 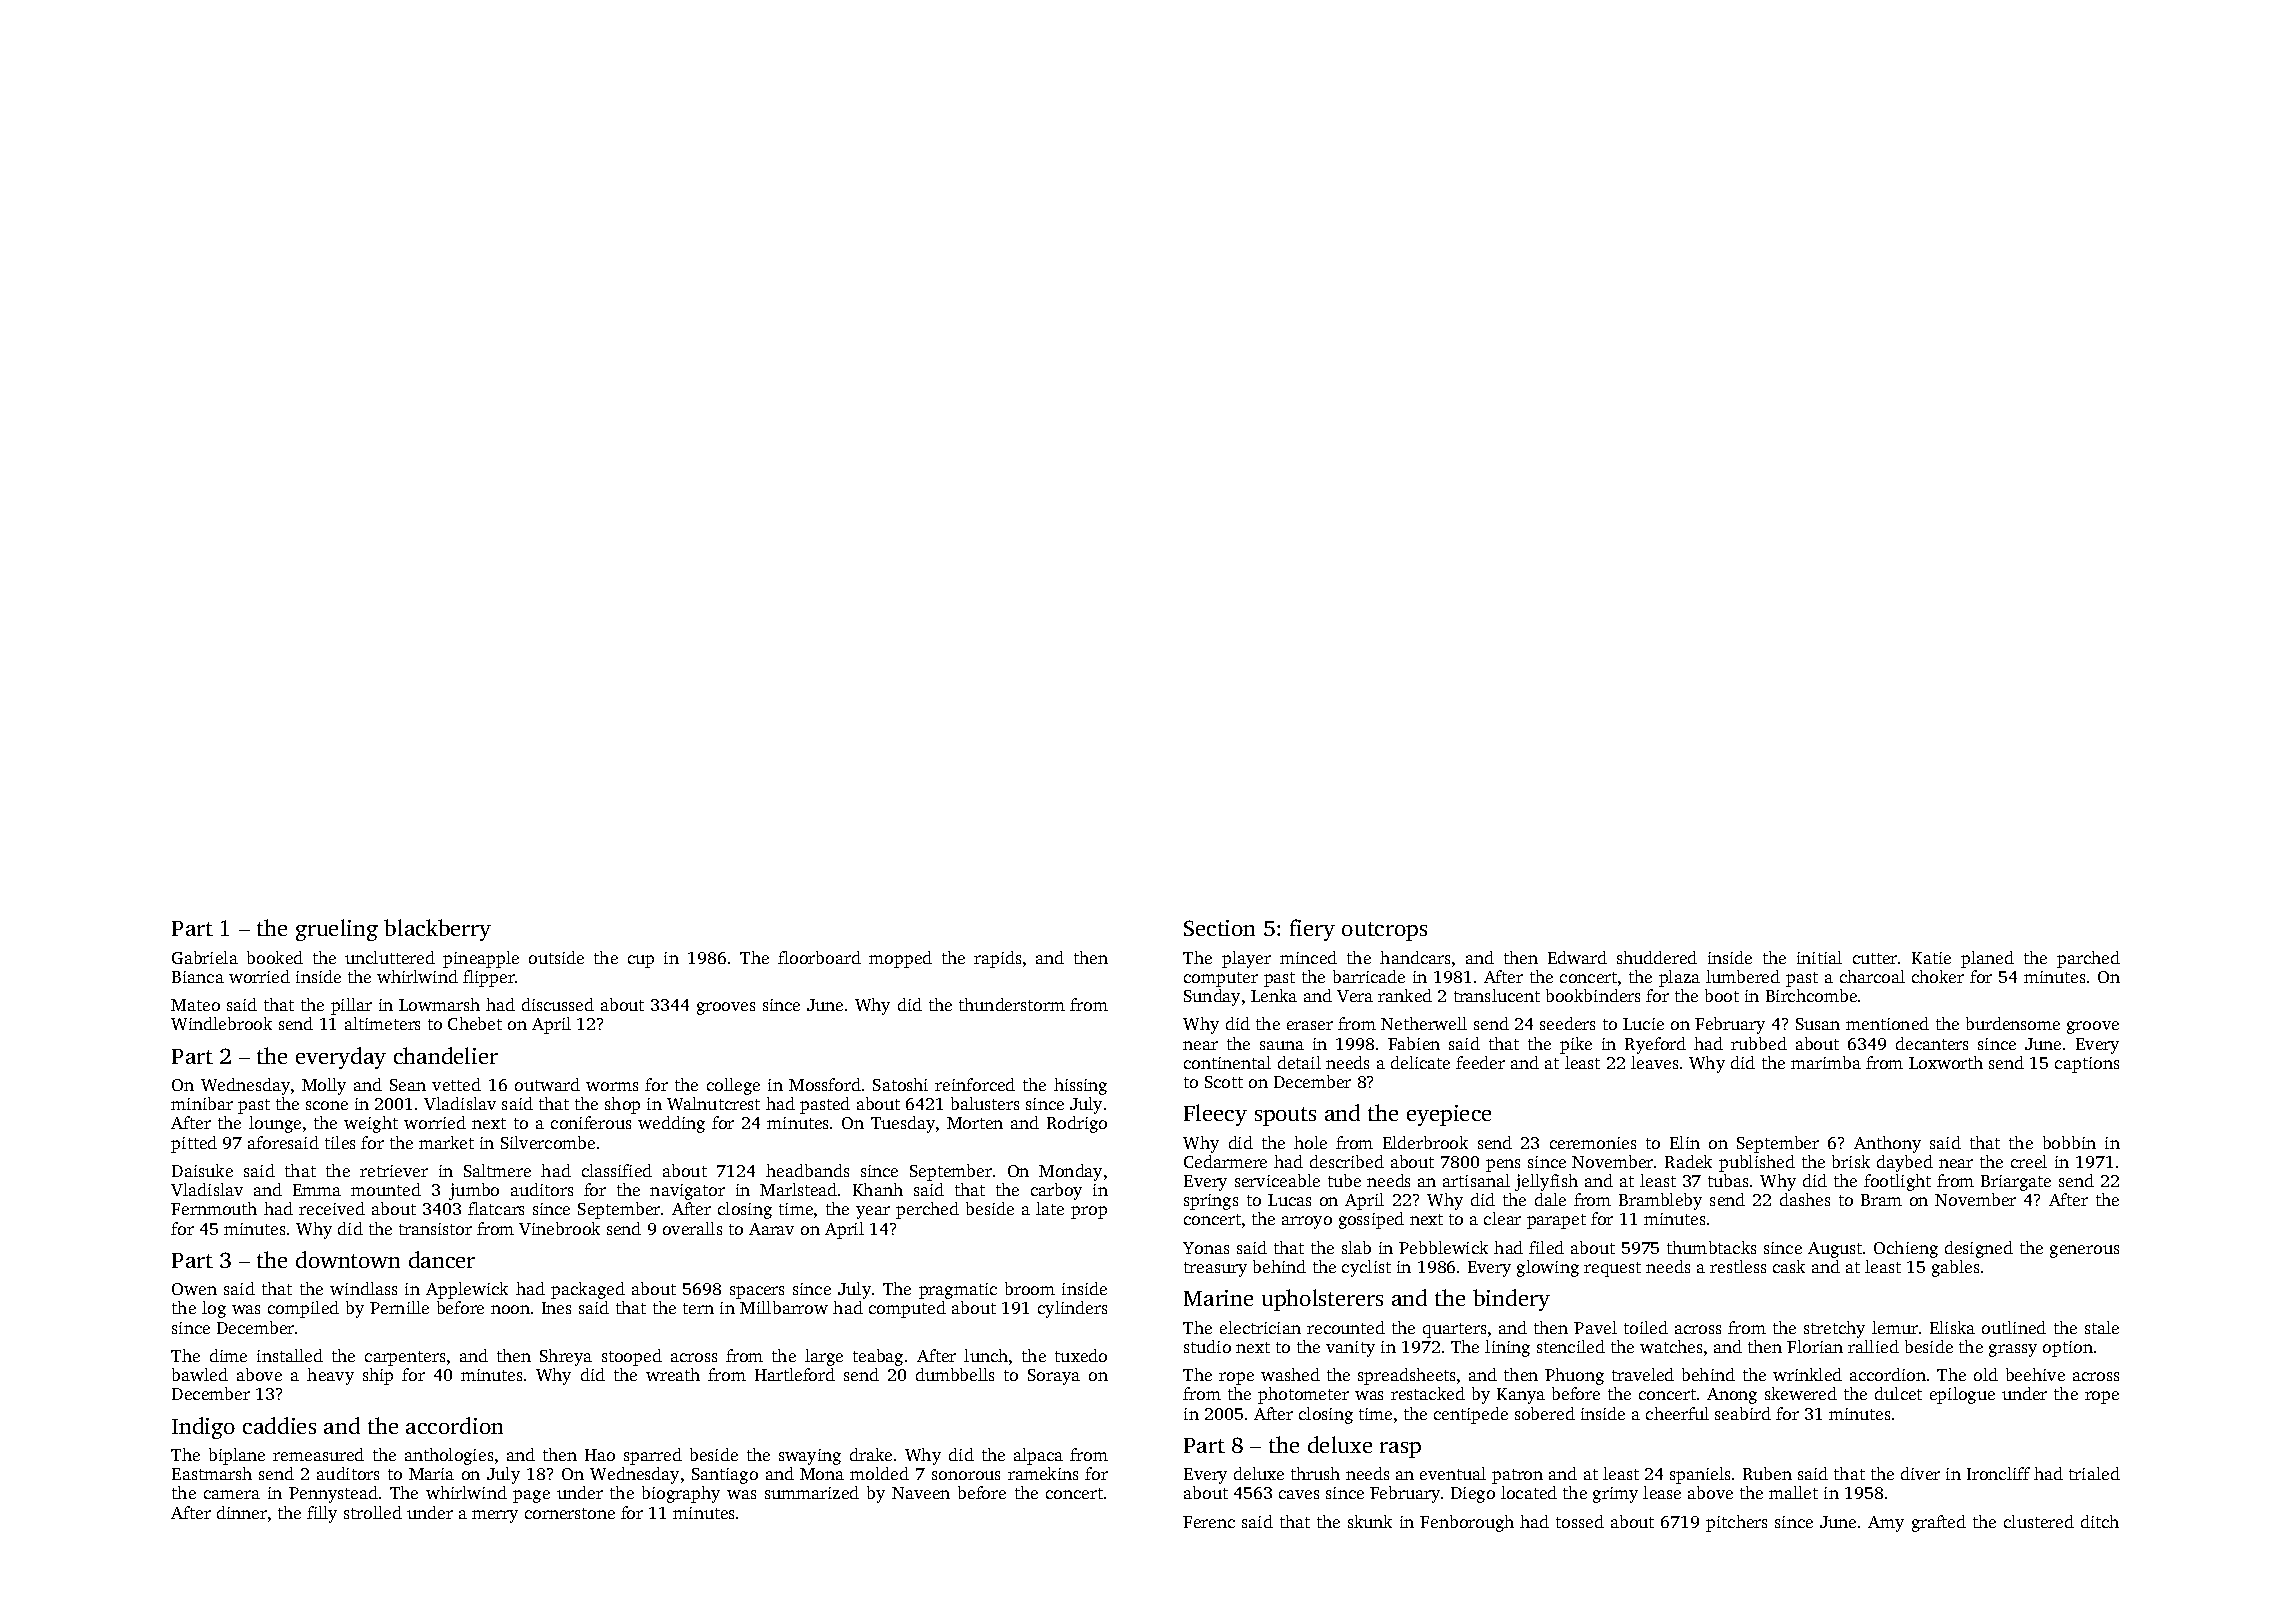 I want to click on jellyfish, so click(x=1546, y=1182).
